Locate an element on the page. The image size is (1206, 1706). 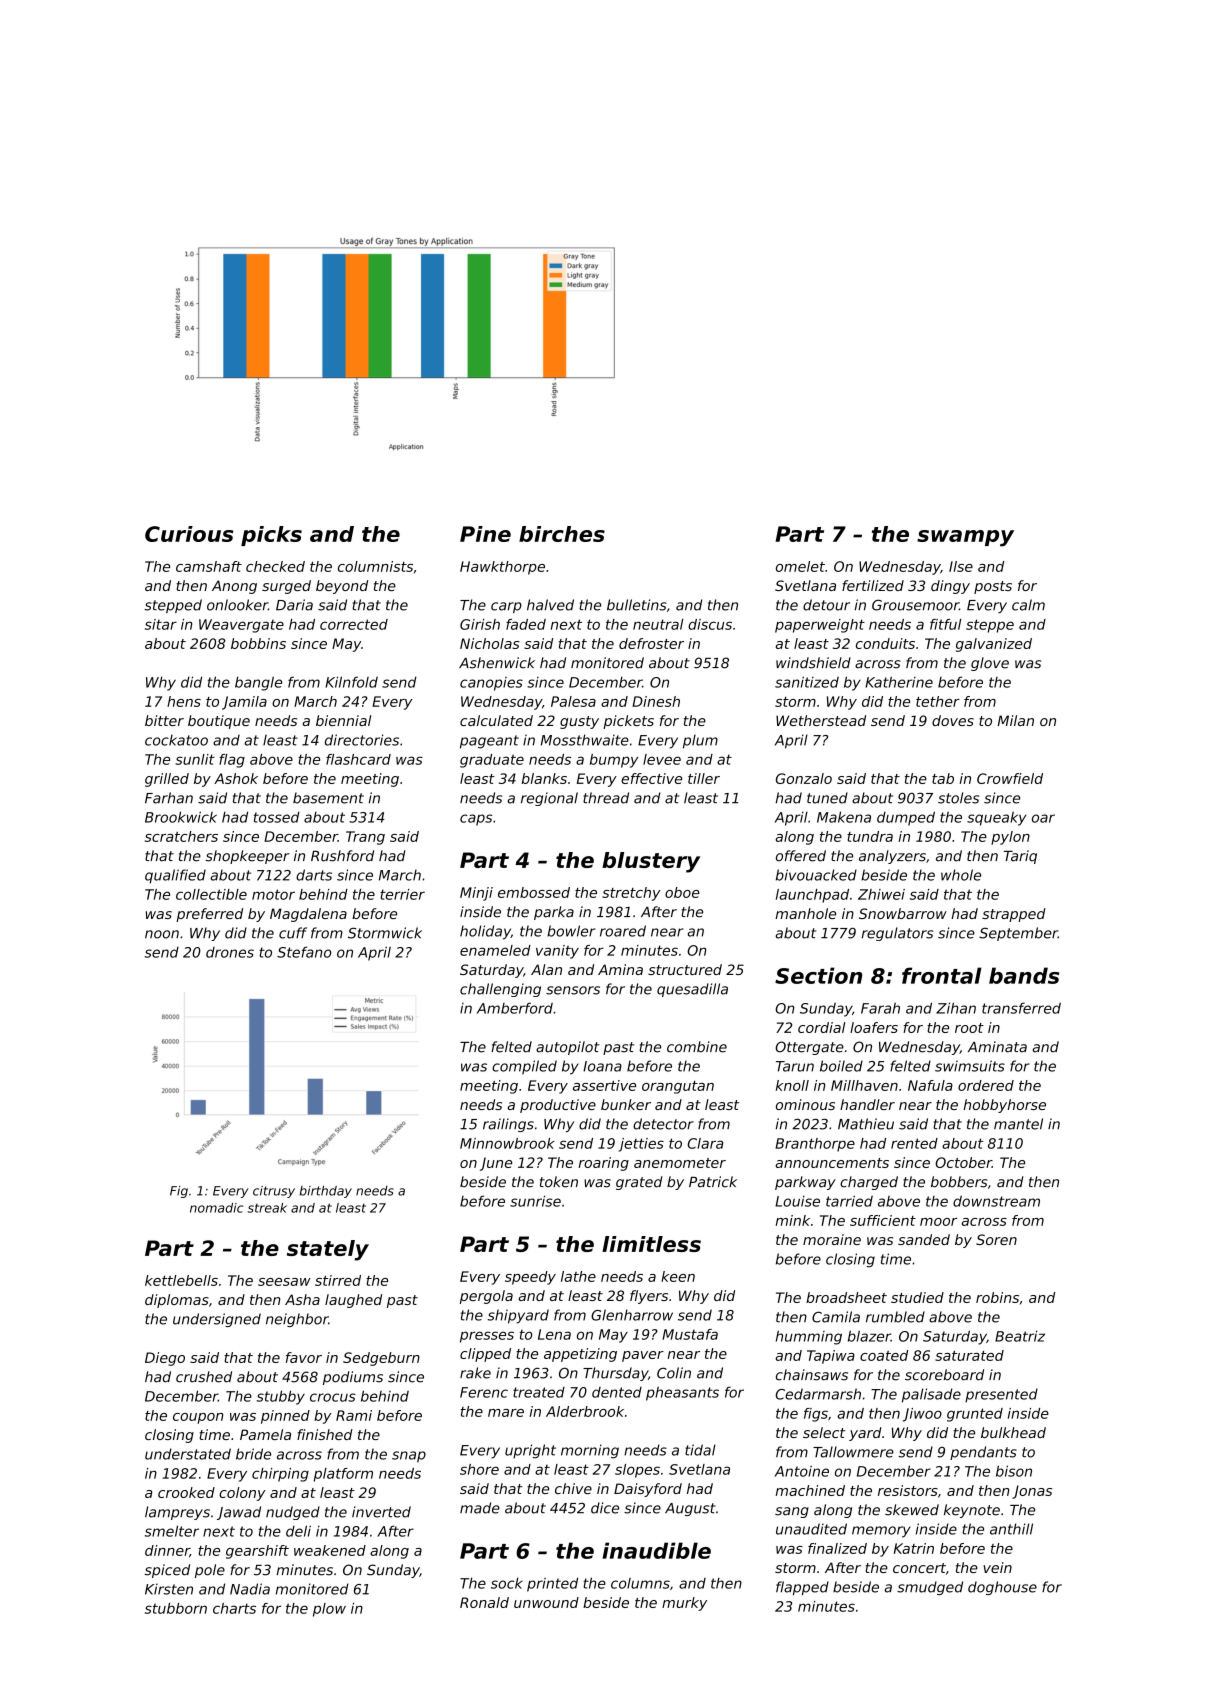
tiller is located at coordinates (704, 778).
